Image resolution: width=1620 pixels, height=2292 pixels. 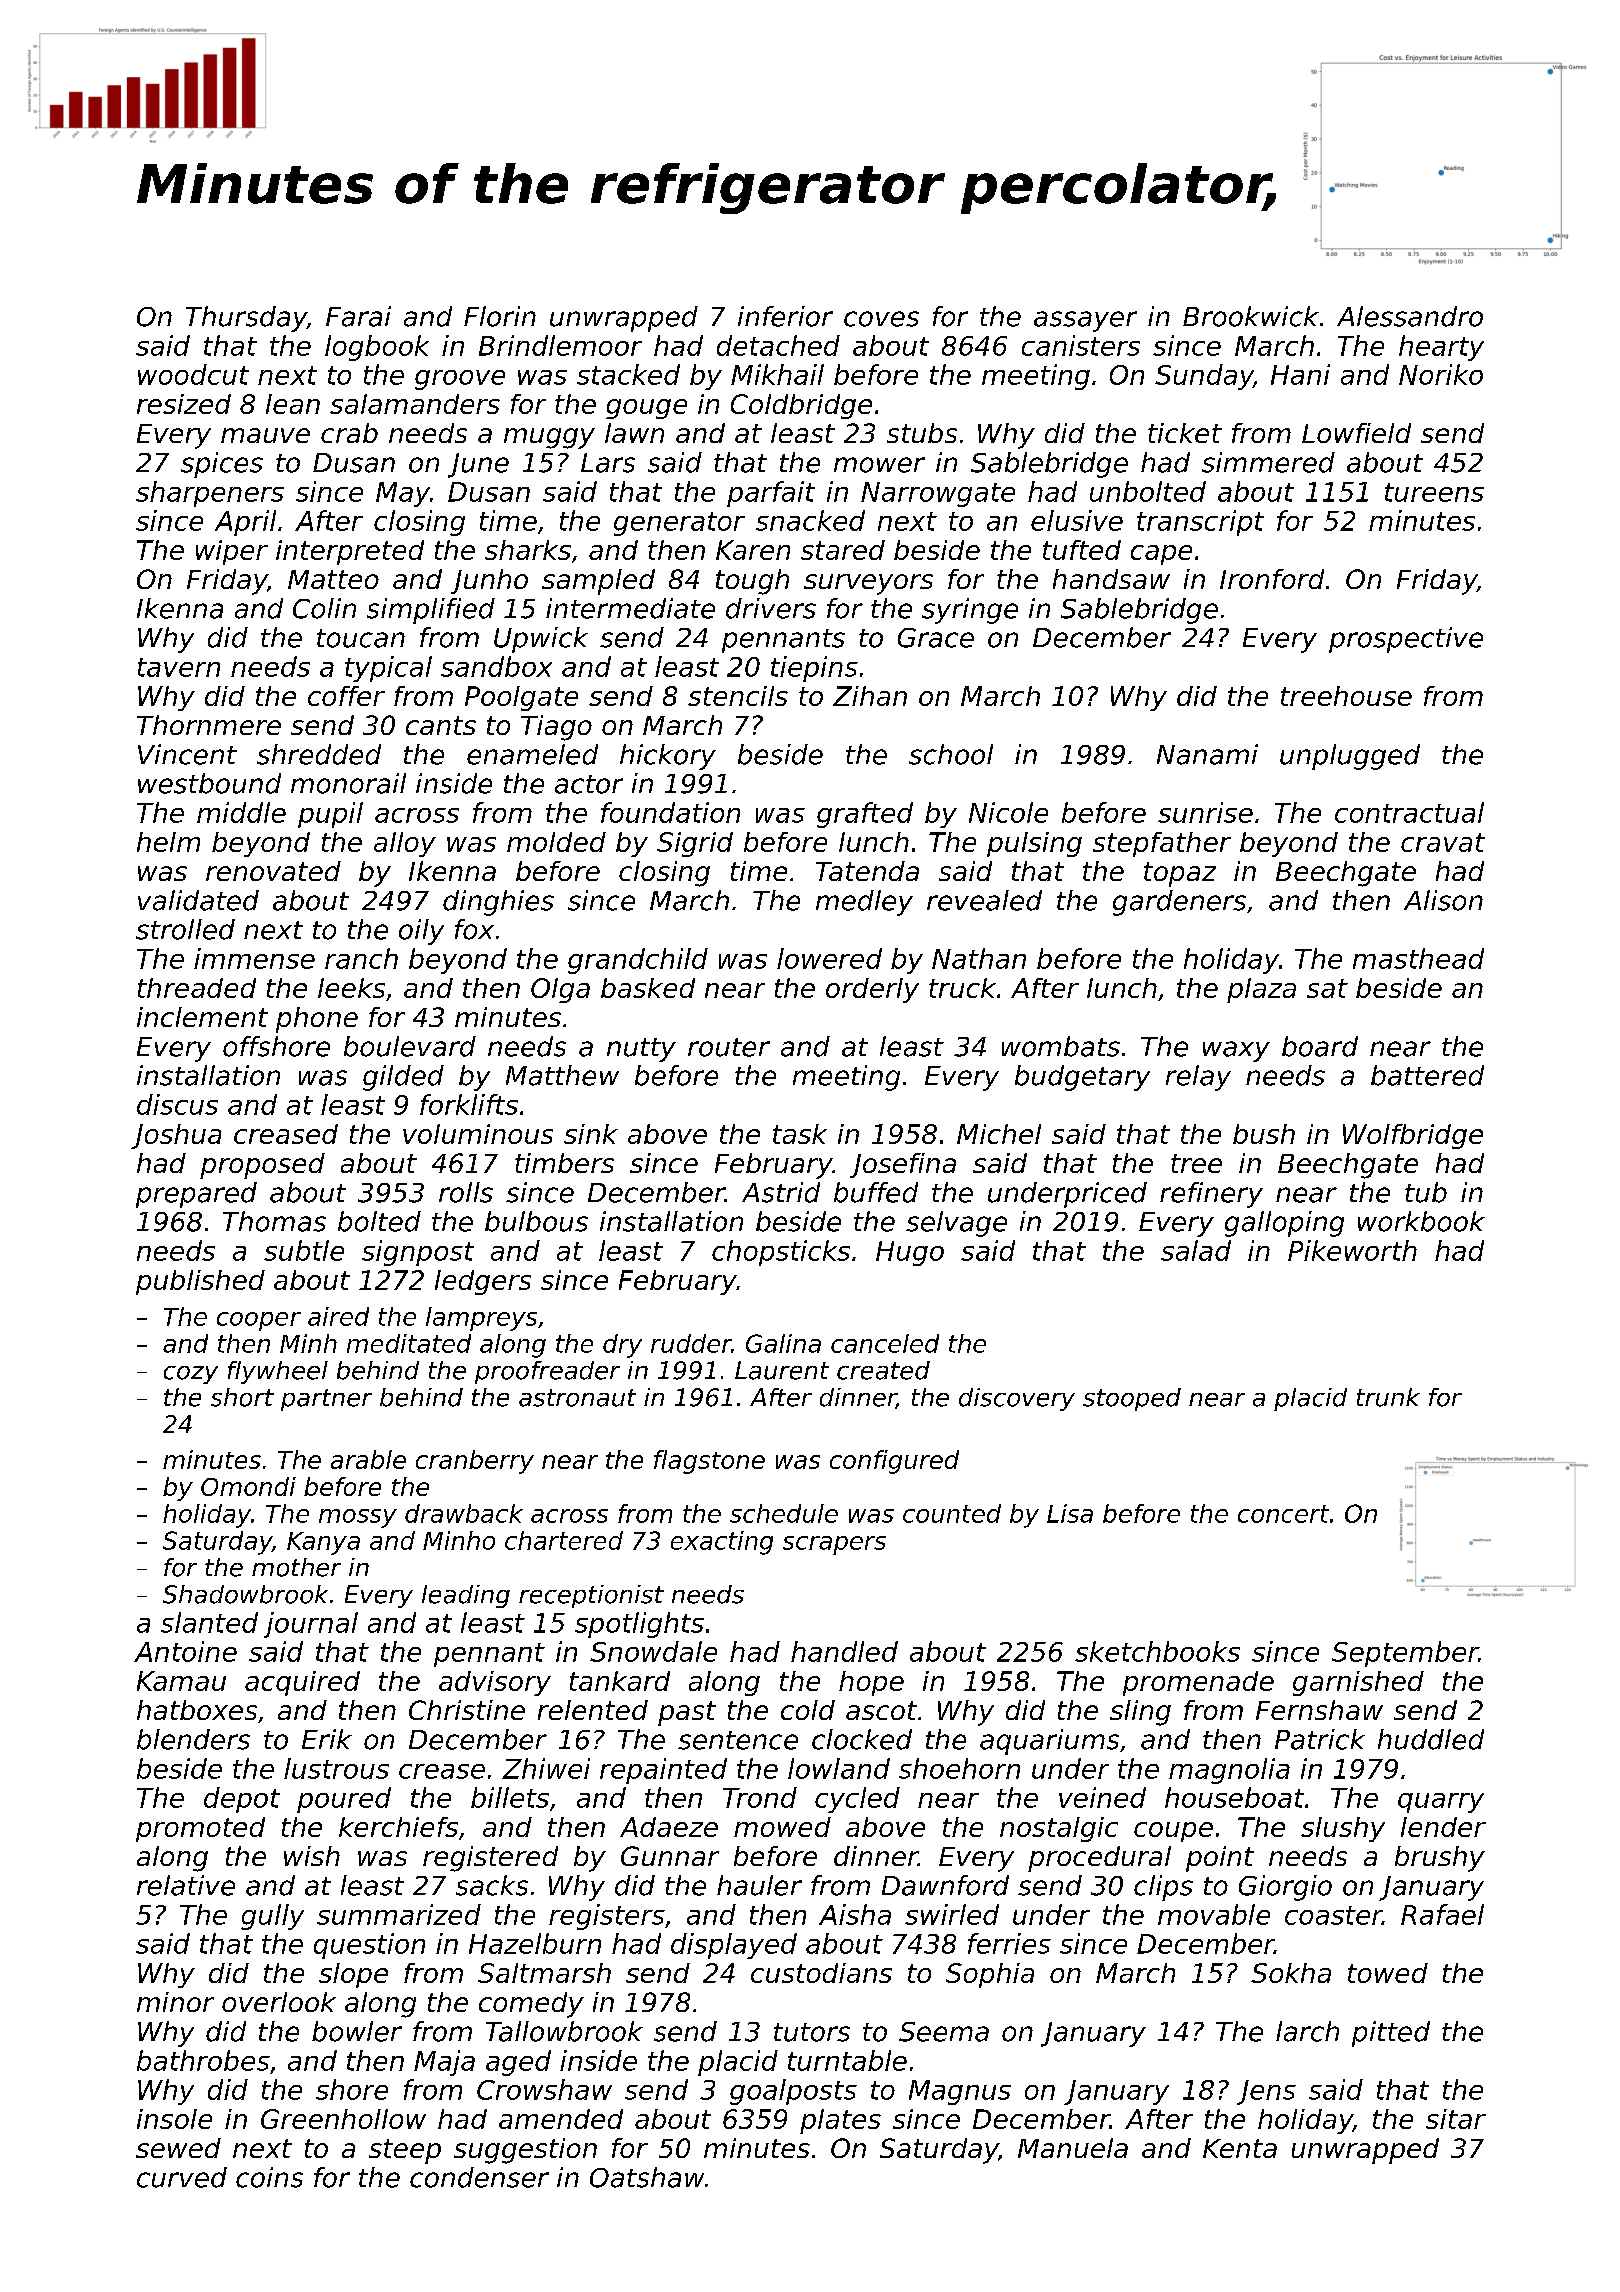 I want to click on surveyors, so click(x=868, y=584).
